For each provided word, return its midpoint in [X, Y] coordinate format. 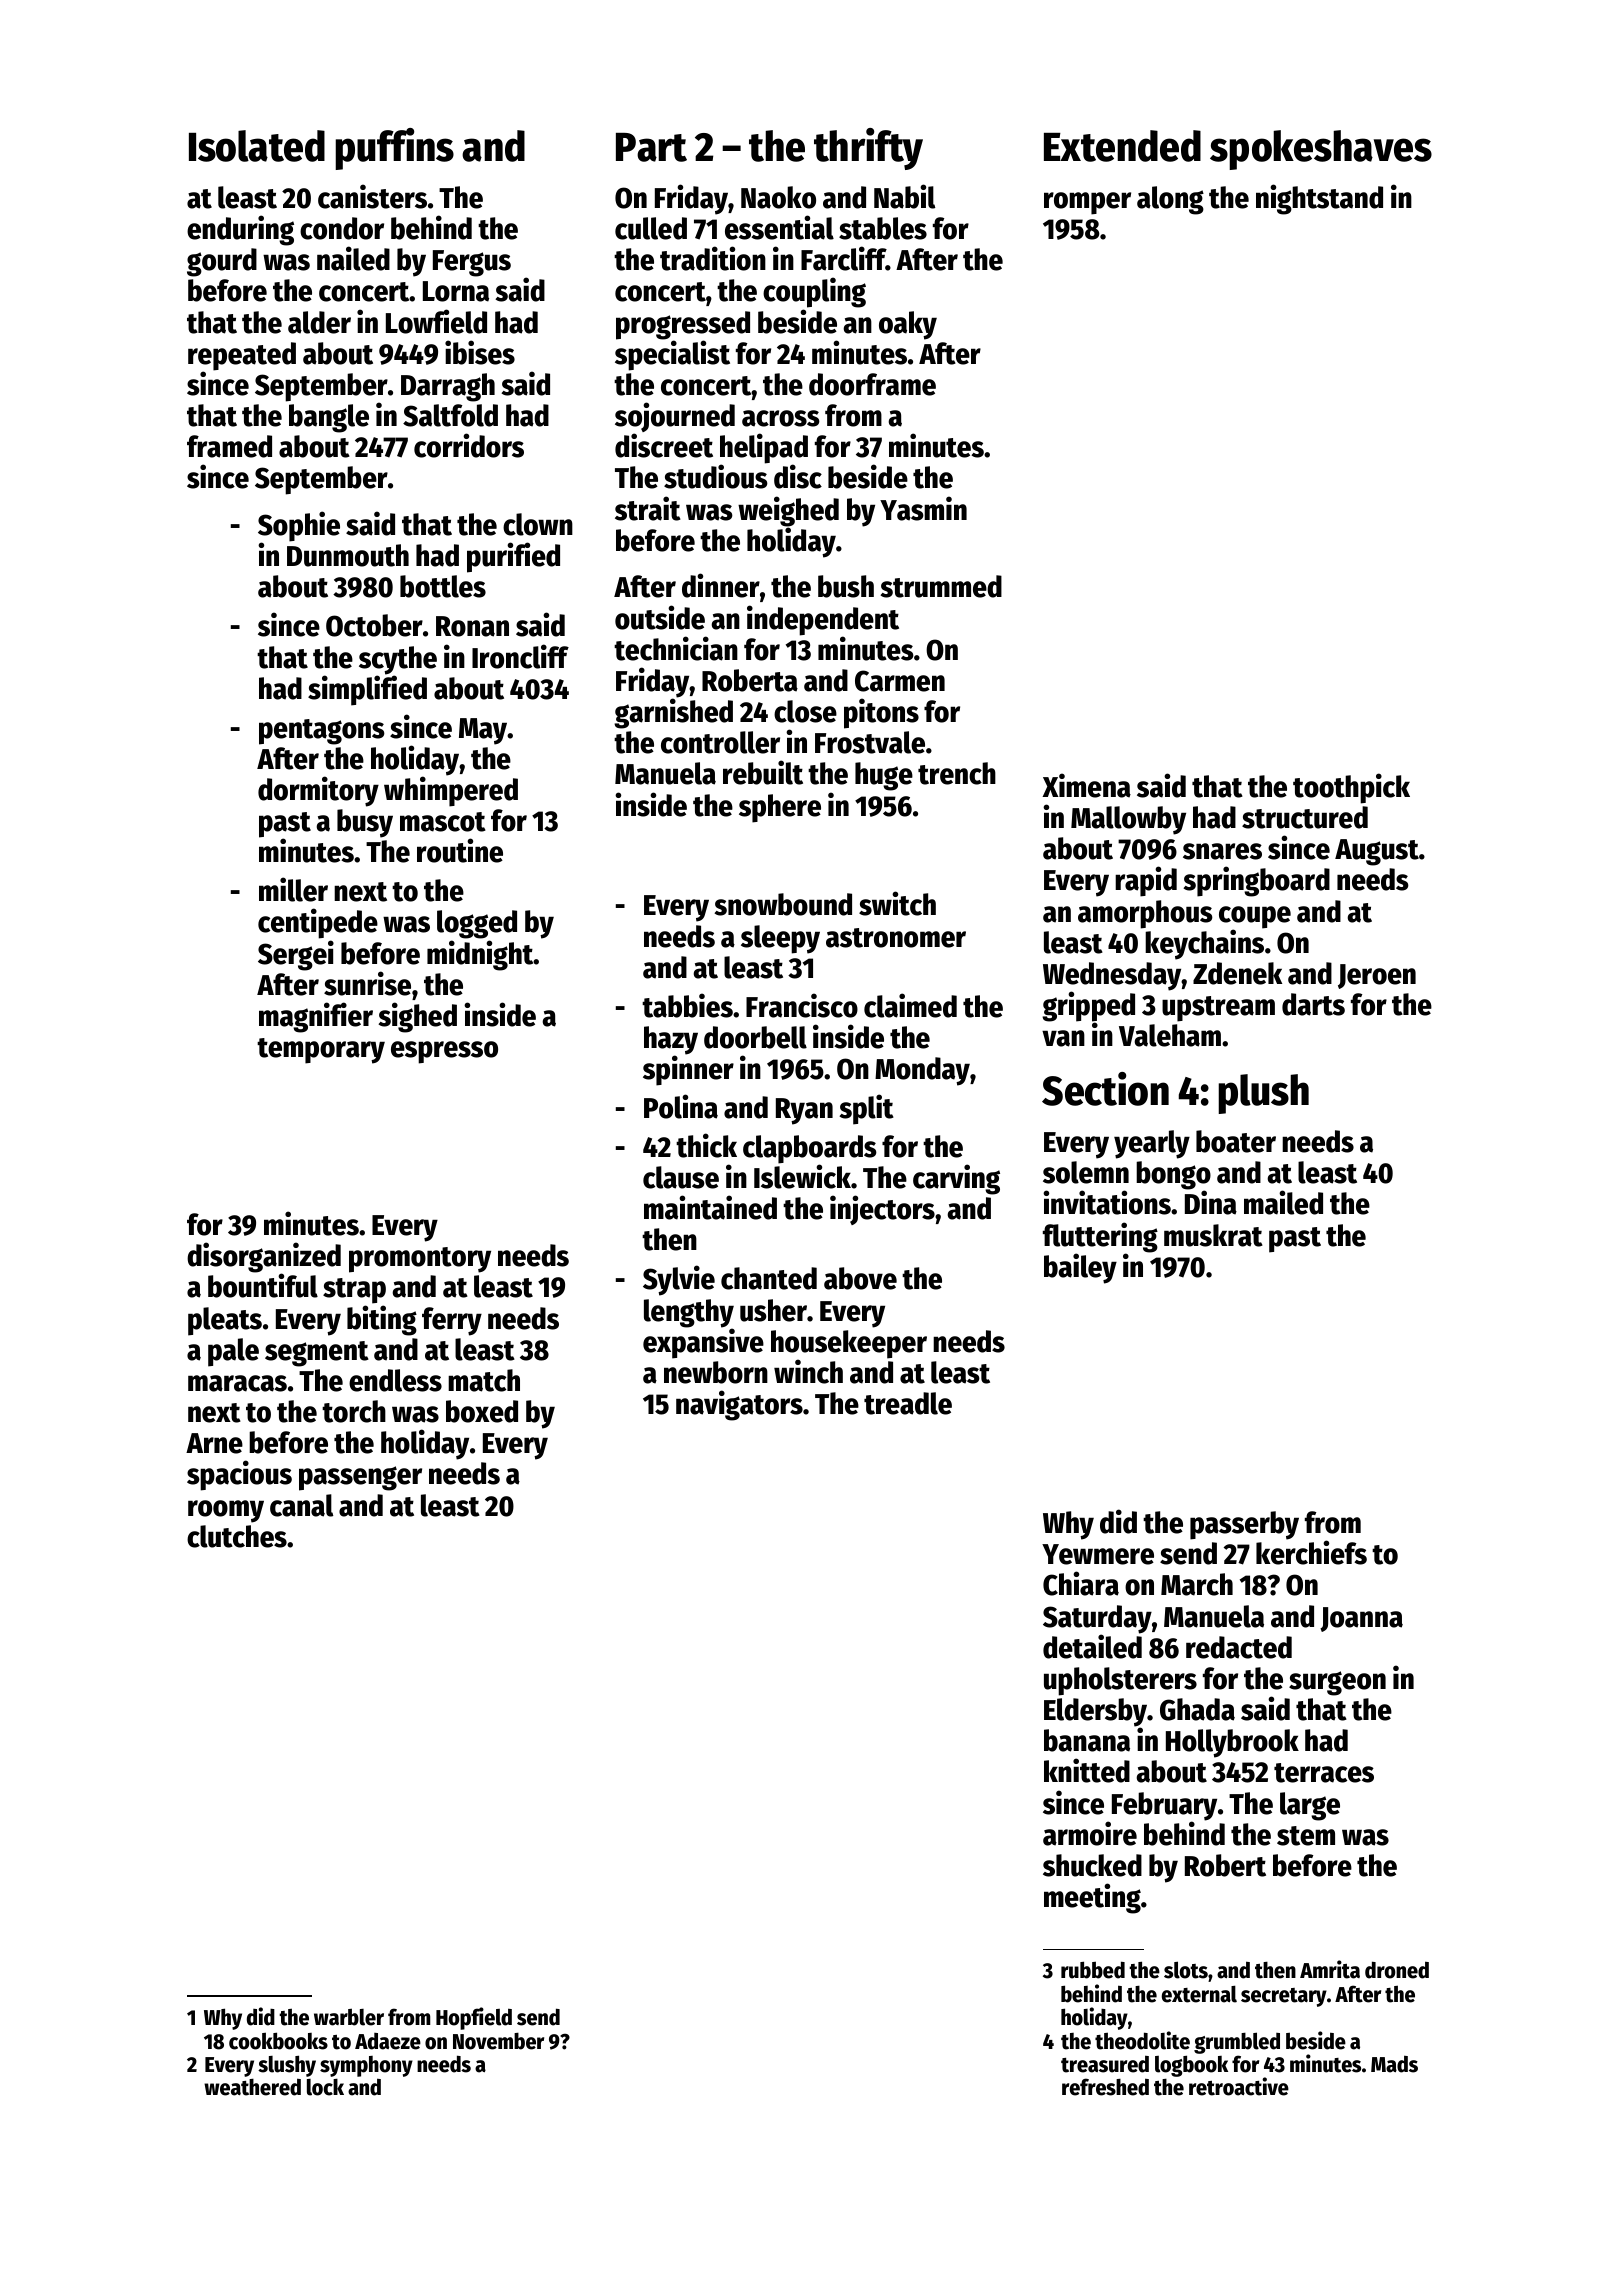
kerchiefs [1311, 1553]
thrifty [868, 149]
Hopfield [474, 2018]
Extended [1122, 146]
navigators [739, 1405]
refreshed [1105, 2087]
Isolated [257, 146]
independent [823, 620]
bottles [443, 586]
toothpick [1351, 788]
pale [233, 1352]
